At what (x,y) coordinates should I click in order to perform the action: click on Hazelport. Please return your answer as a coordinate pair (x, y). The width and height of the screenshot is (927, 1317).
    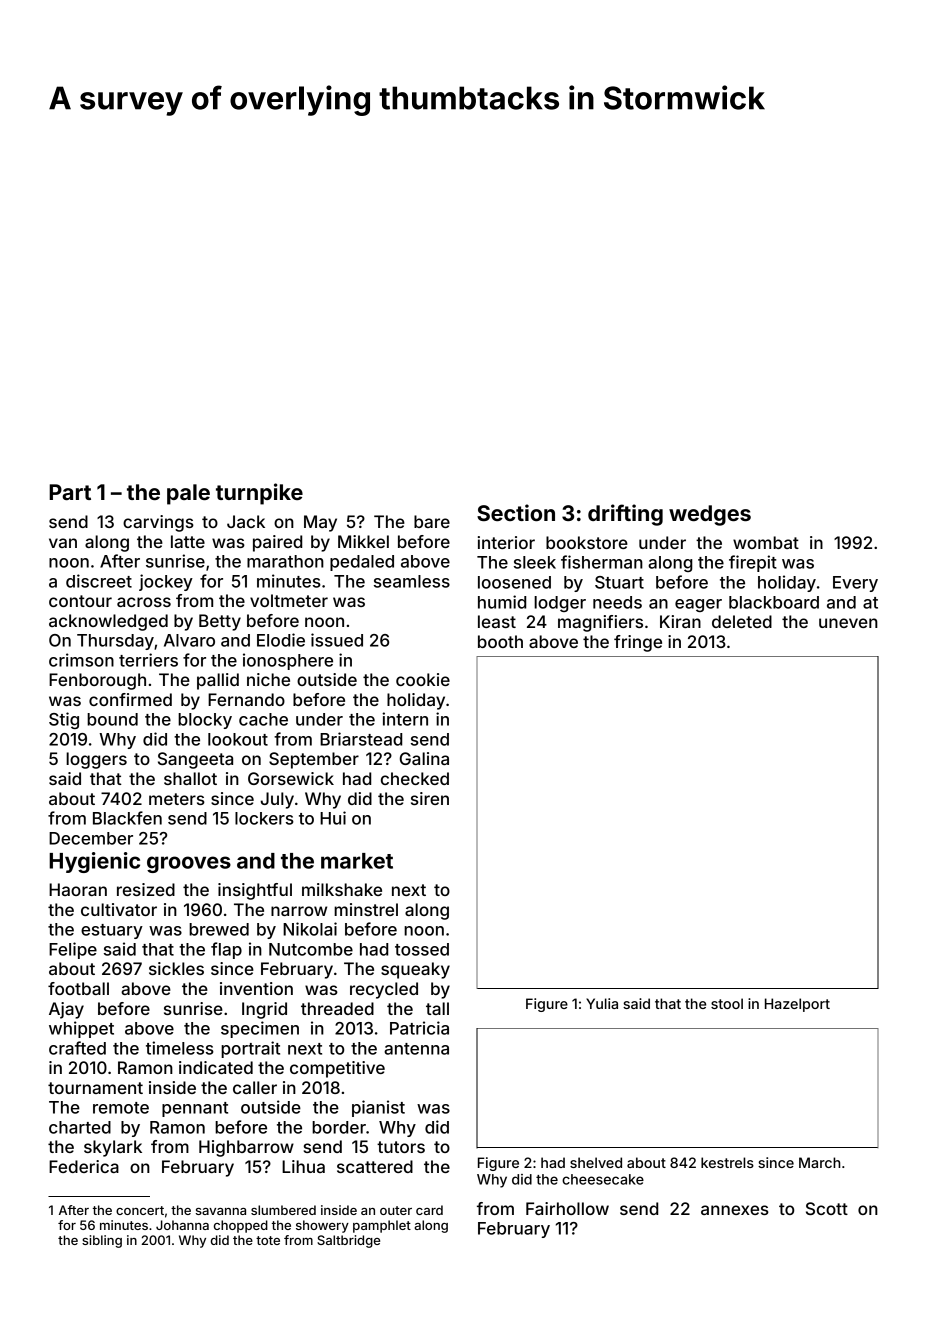
    Looking at the image, I should click on (797, 1005).
